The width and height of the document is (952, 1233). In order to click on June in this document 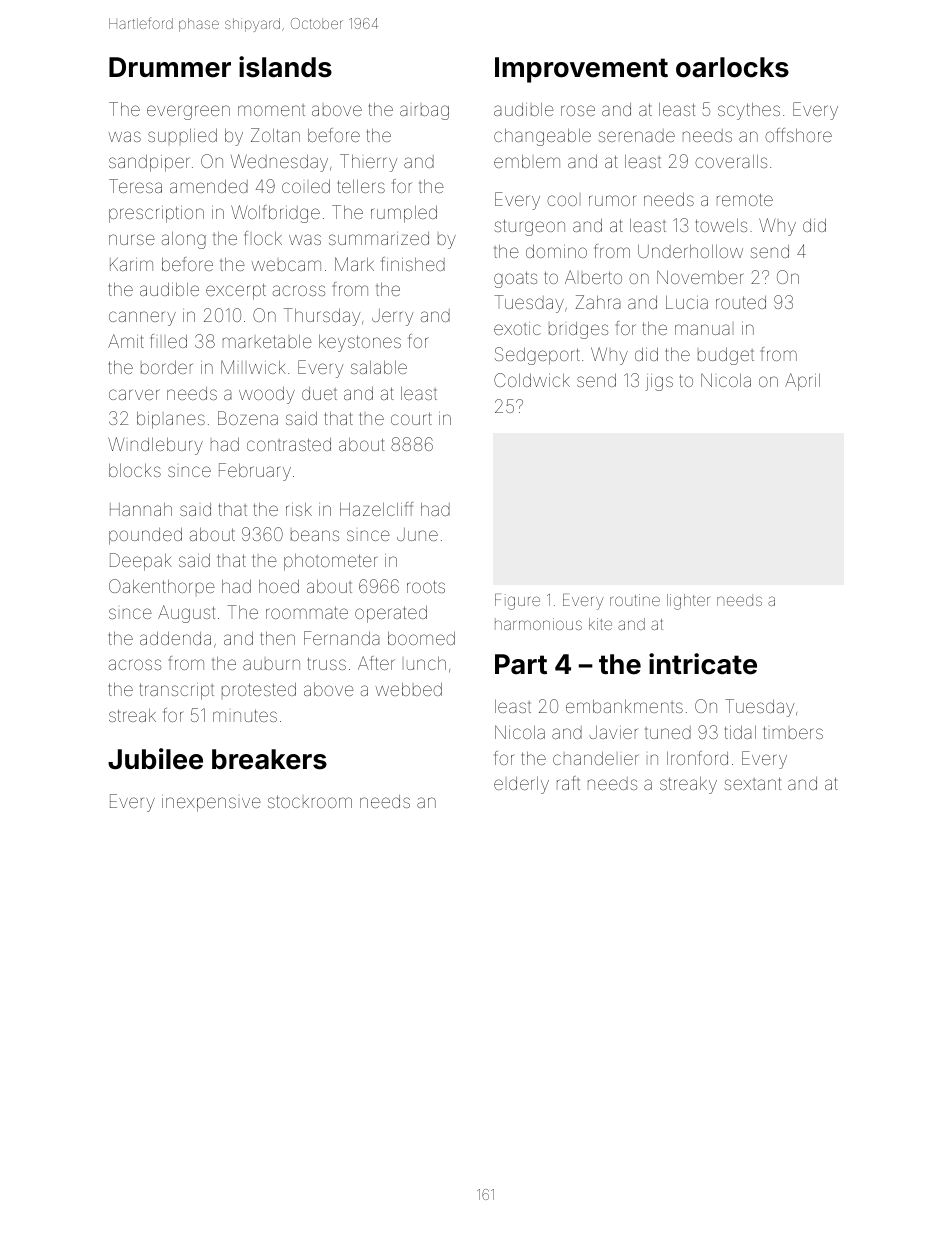, I will do `click(417, 534)`.
